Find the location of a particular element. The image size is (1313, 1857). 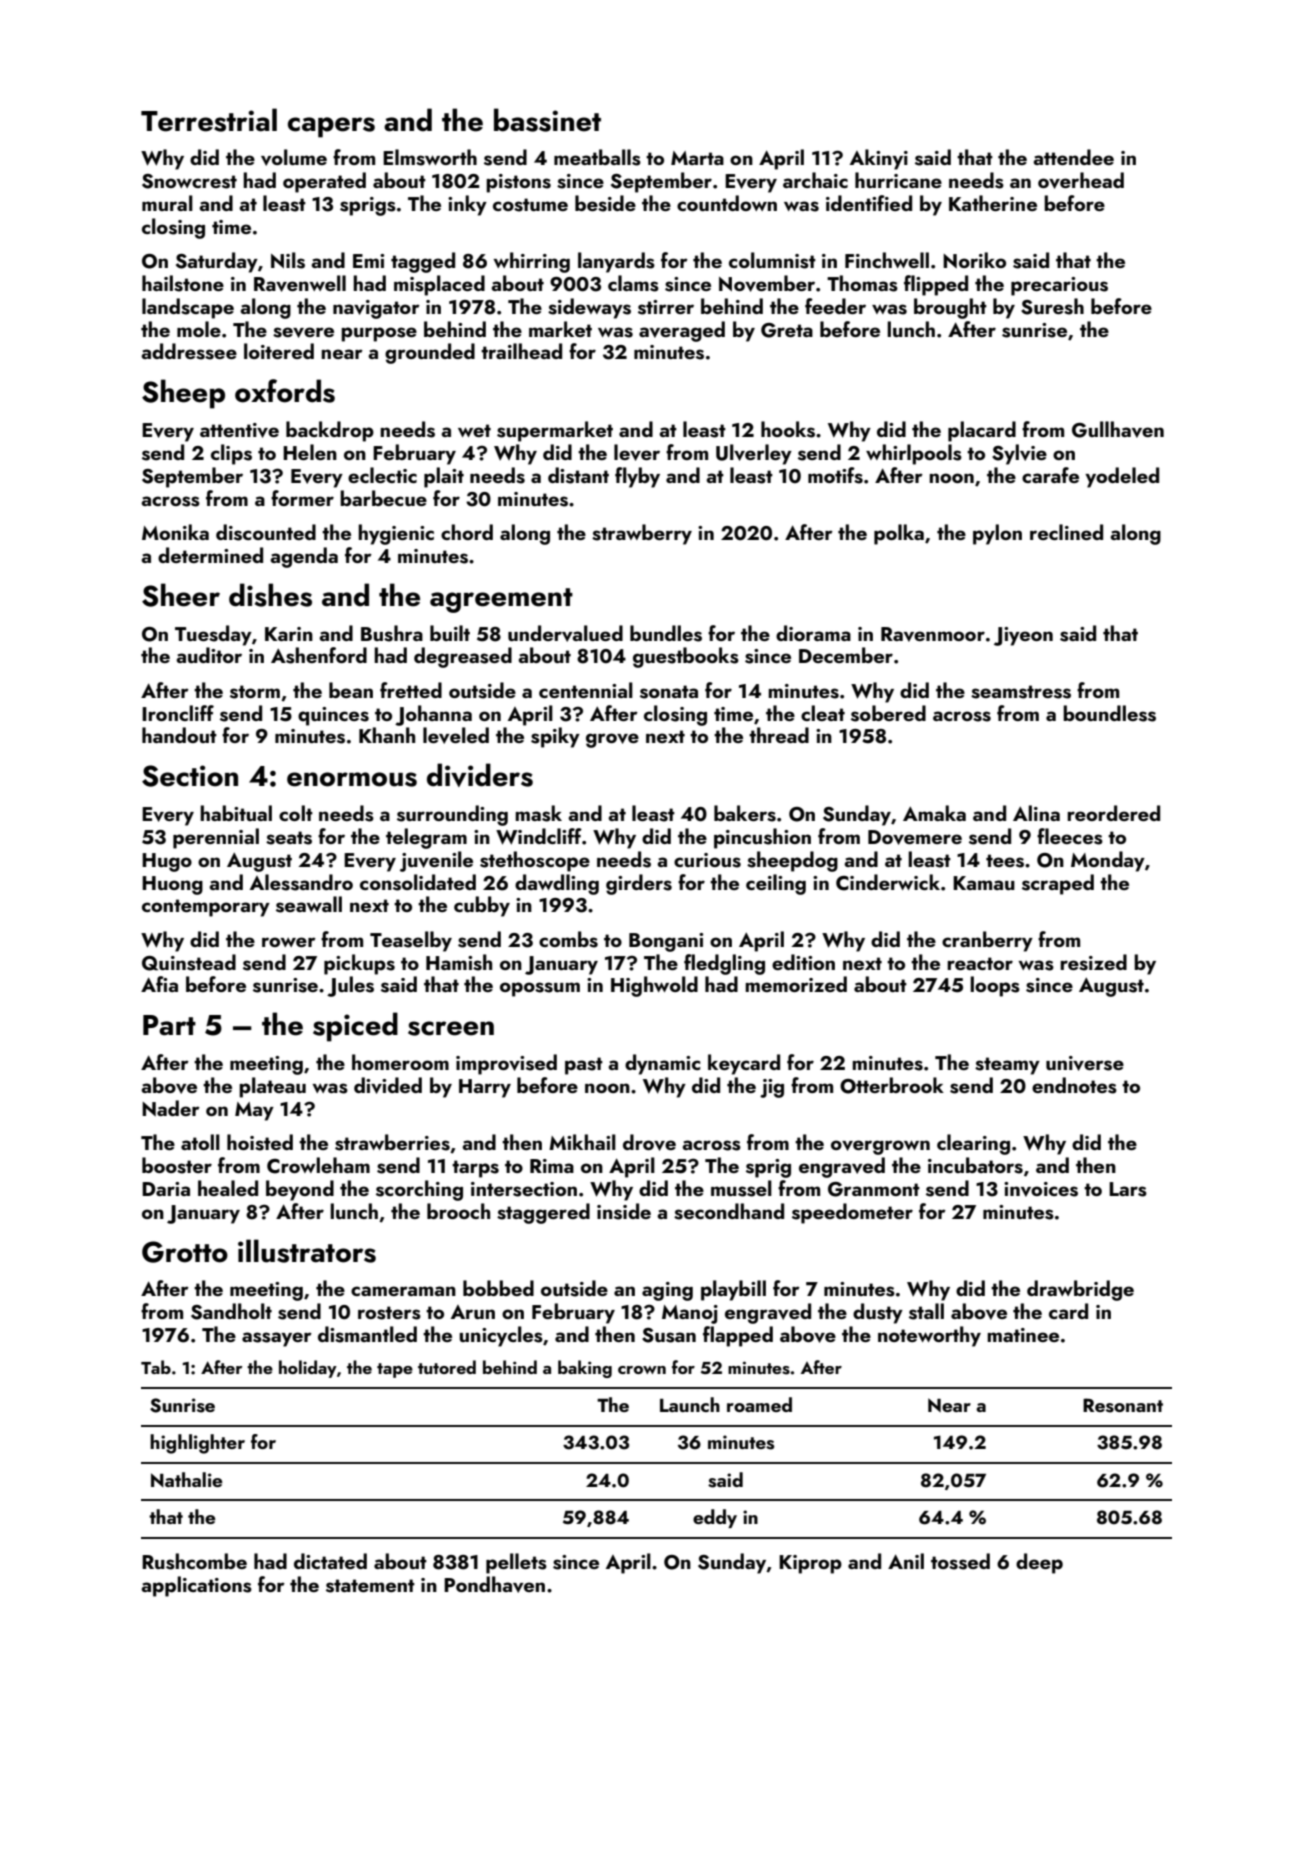

universe is located at coordinates (1085, 1063).
